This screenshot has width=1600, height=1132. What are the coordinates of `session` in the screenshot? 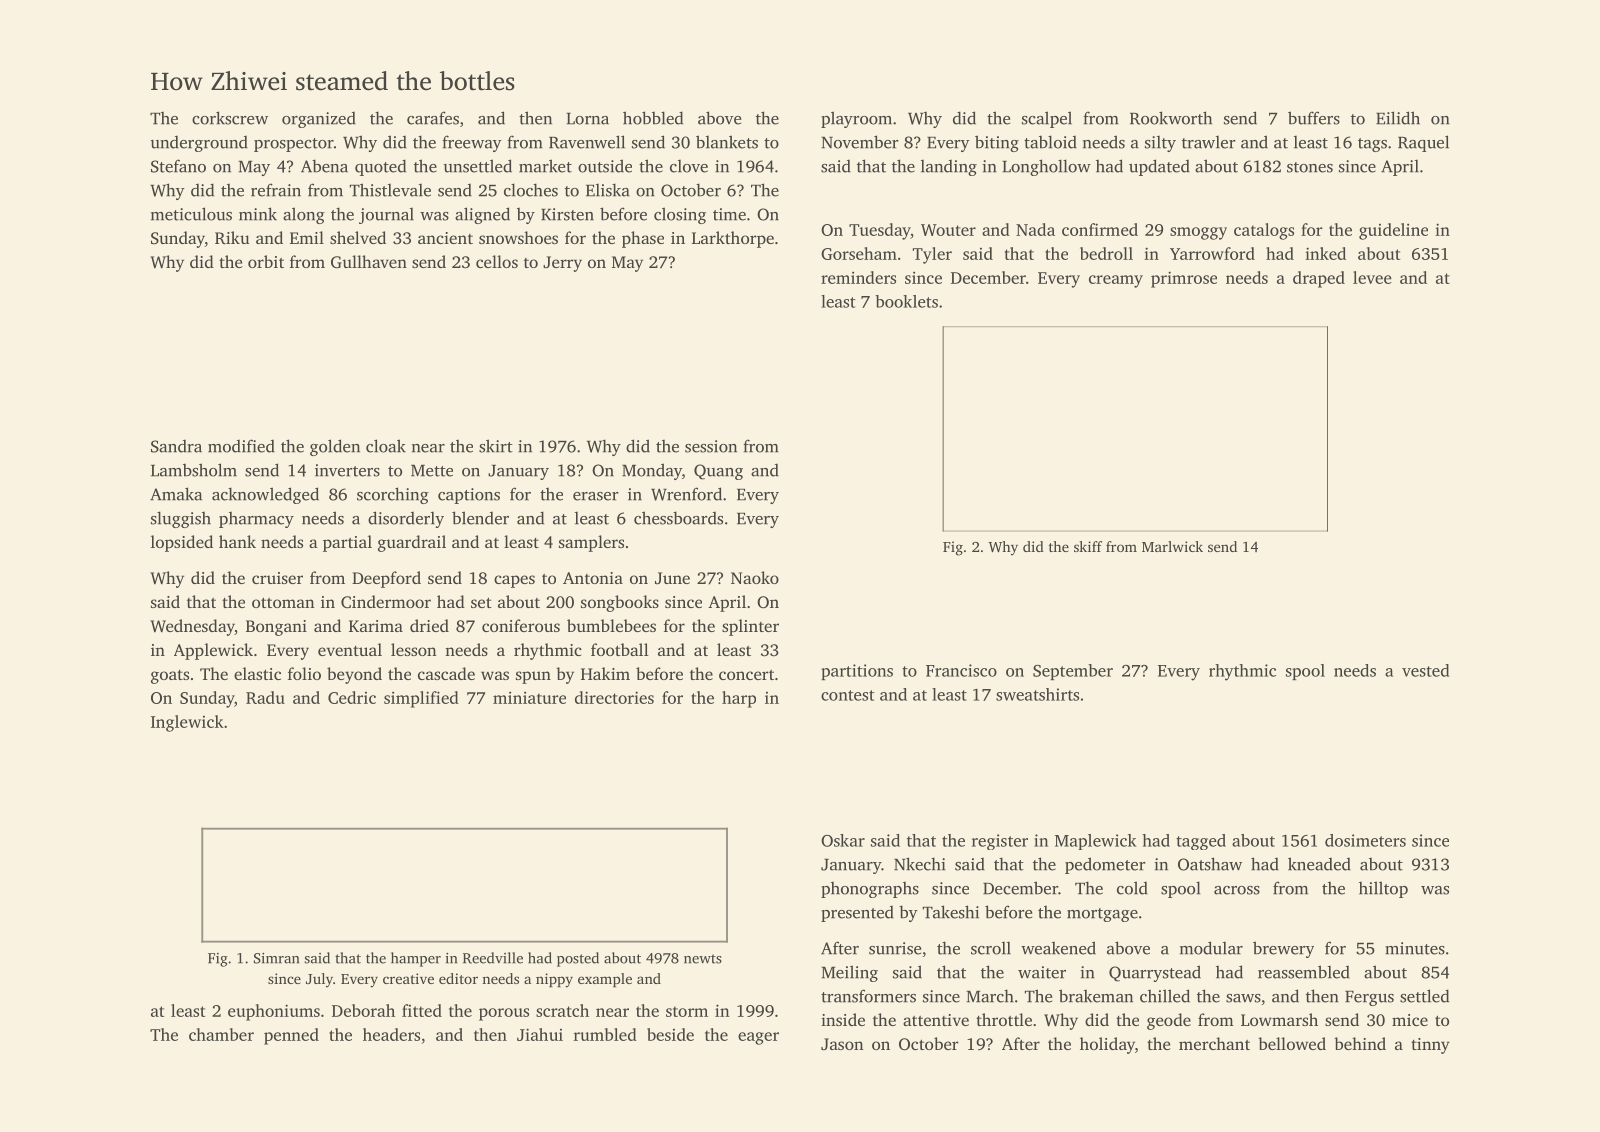 It's located at (711, 446).
